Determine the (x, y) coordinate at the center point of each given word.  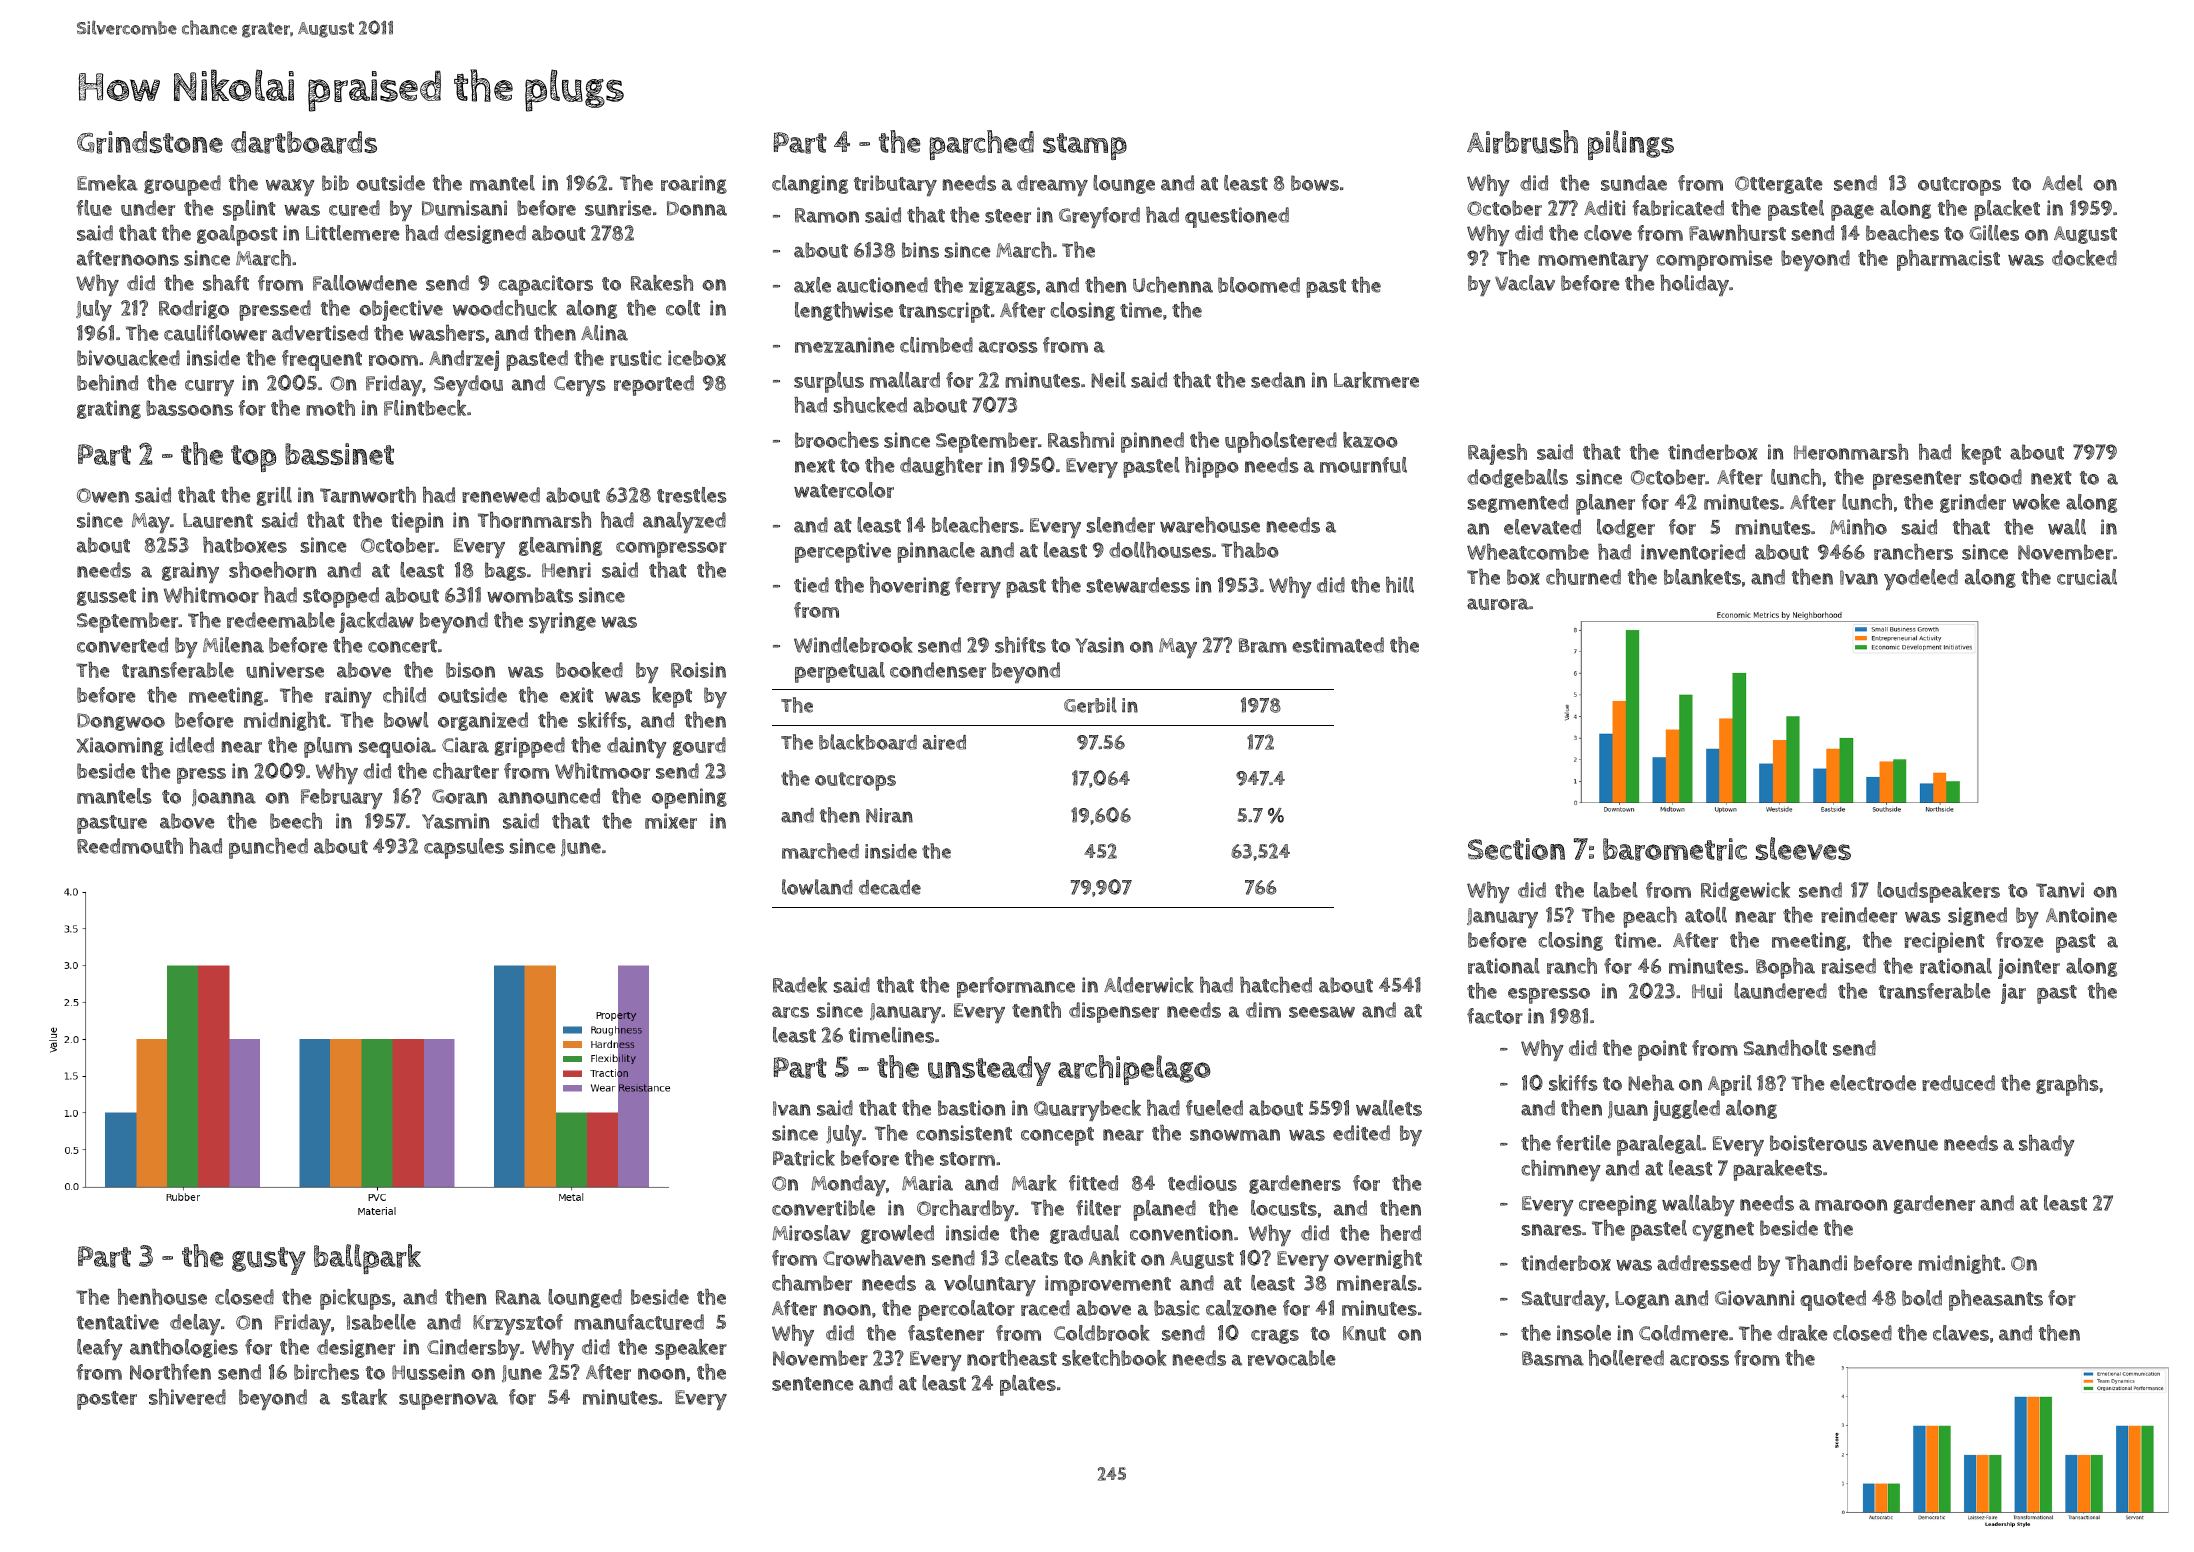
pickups (355, 1299)
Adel (2062, 183)
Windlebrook (853, 645)
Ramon (827, 215)
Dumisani (464, 208)
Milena (233, 645)
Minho (1858, 527)
